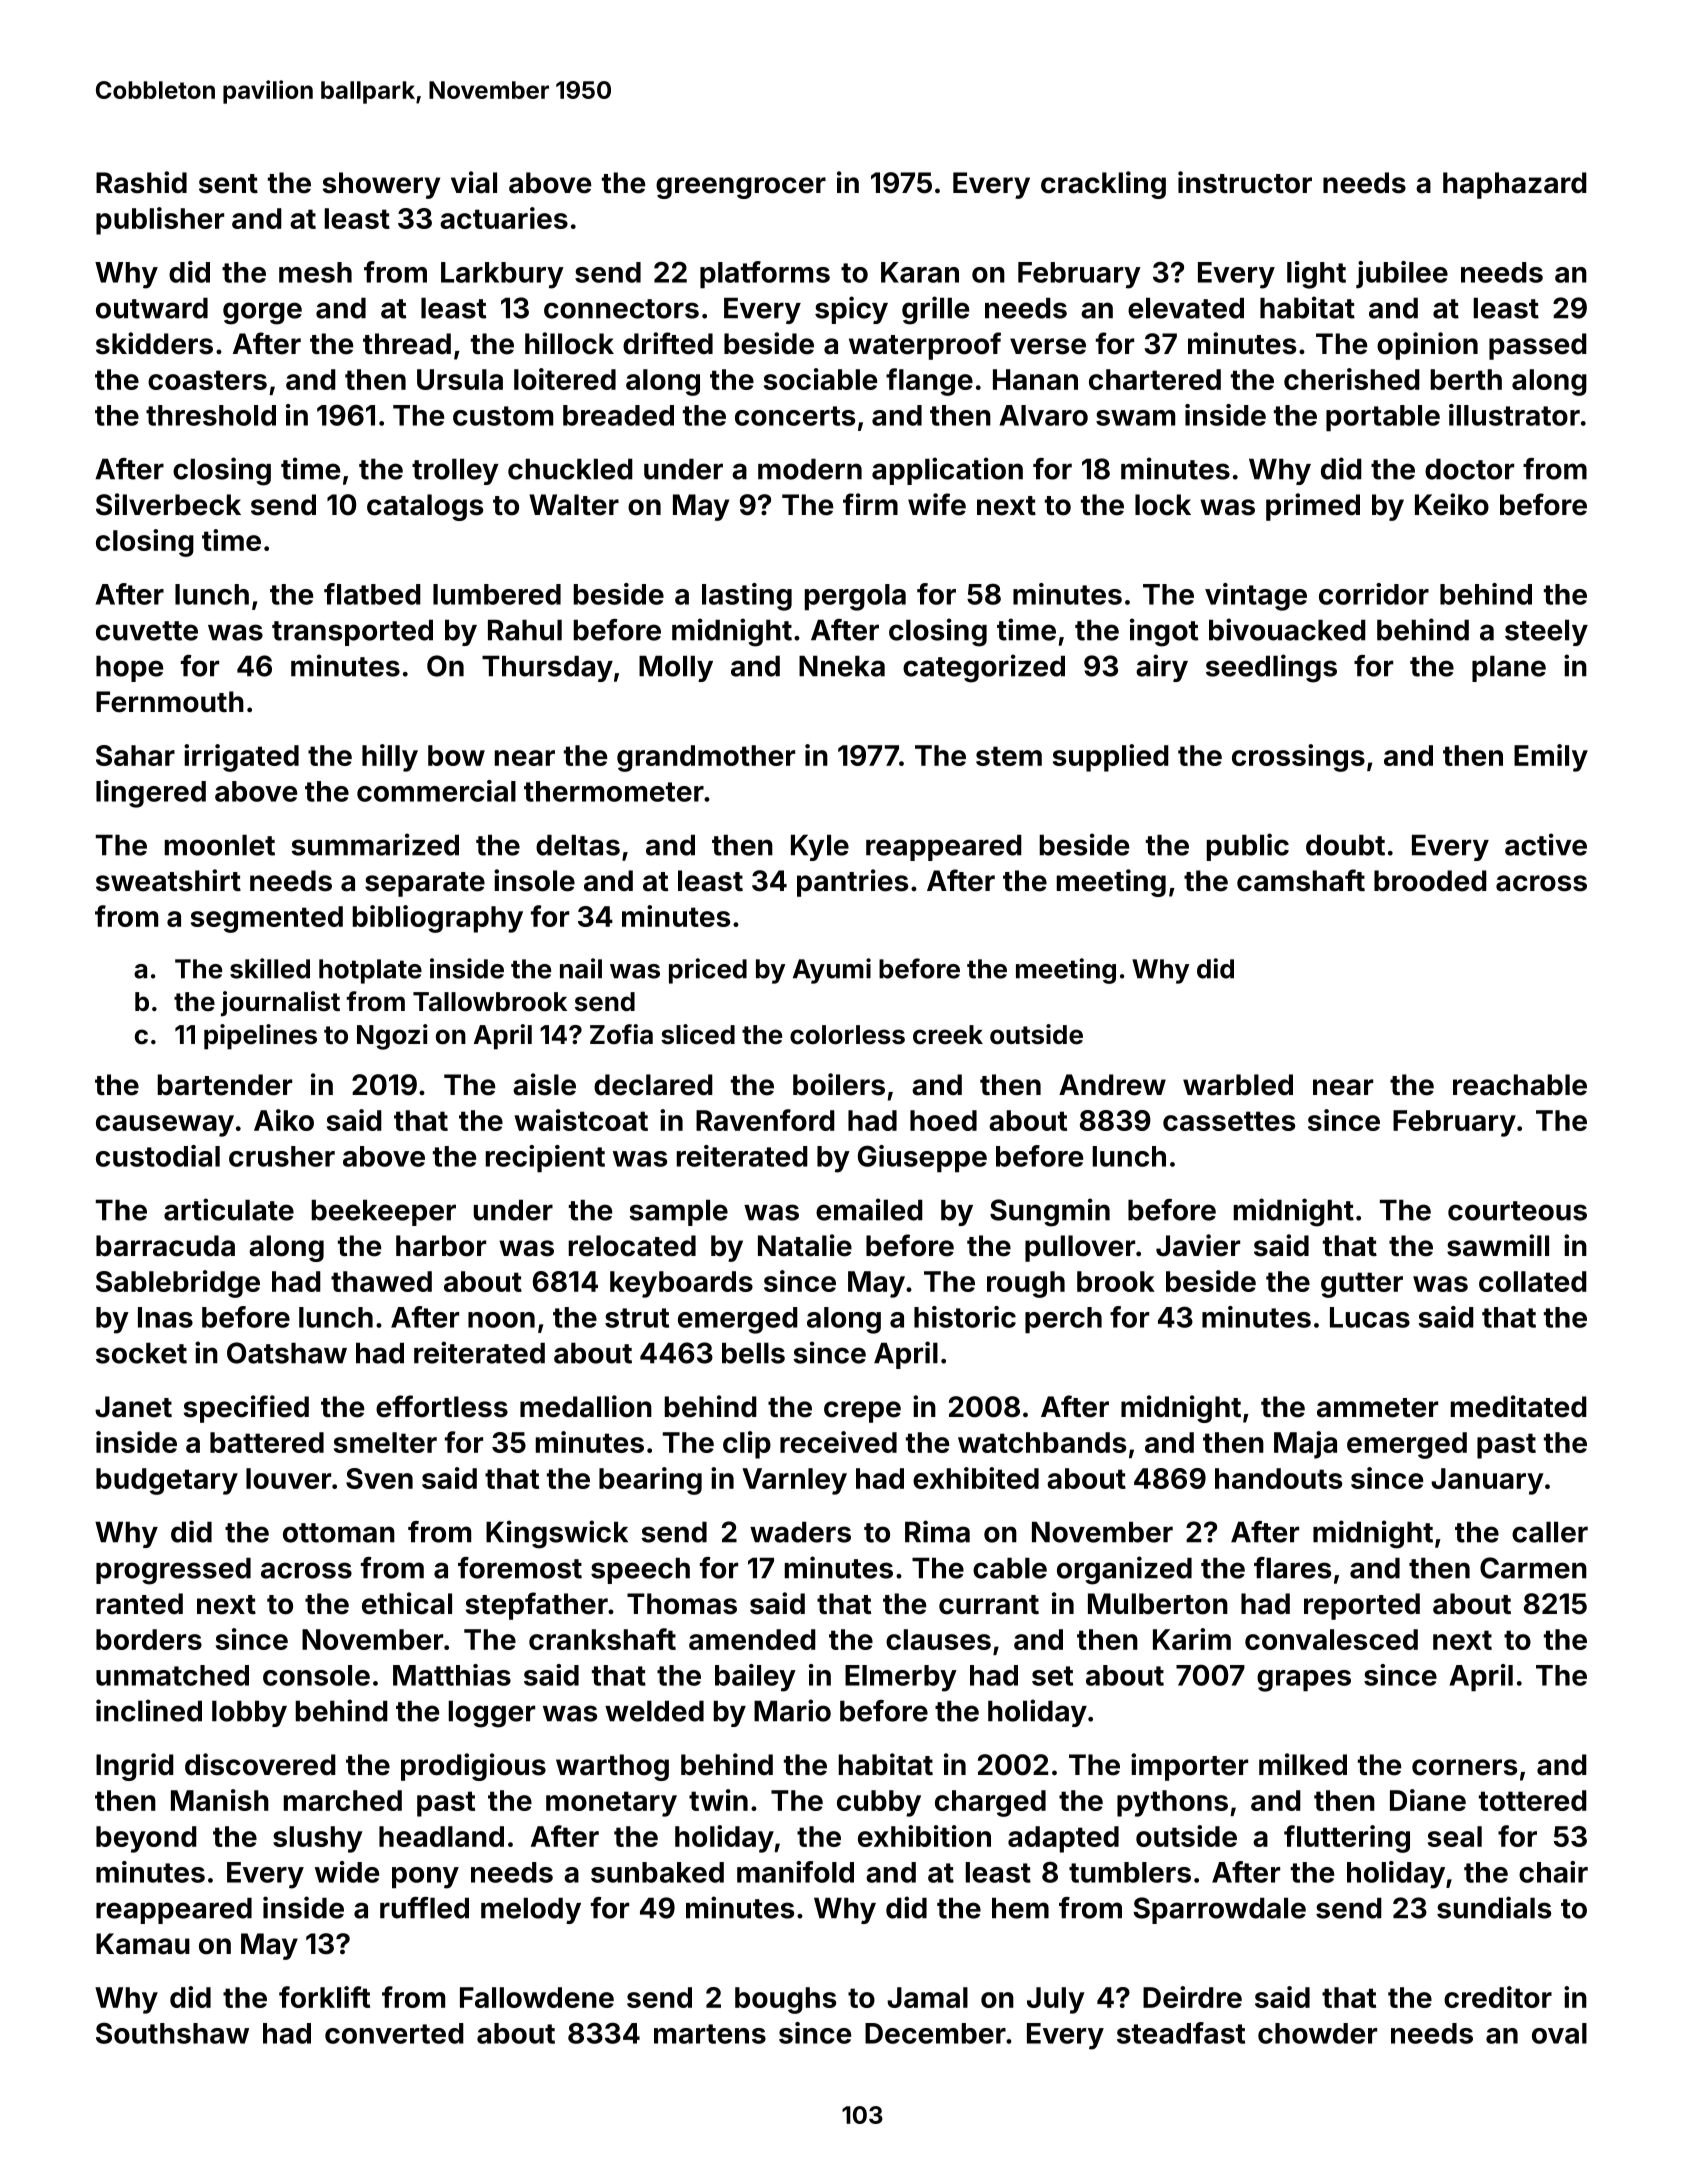  Describe the element at coordinates (1304, 1681) in the screenshot. I see `grapes` at that location.
